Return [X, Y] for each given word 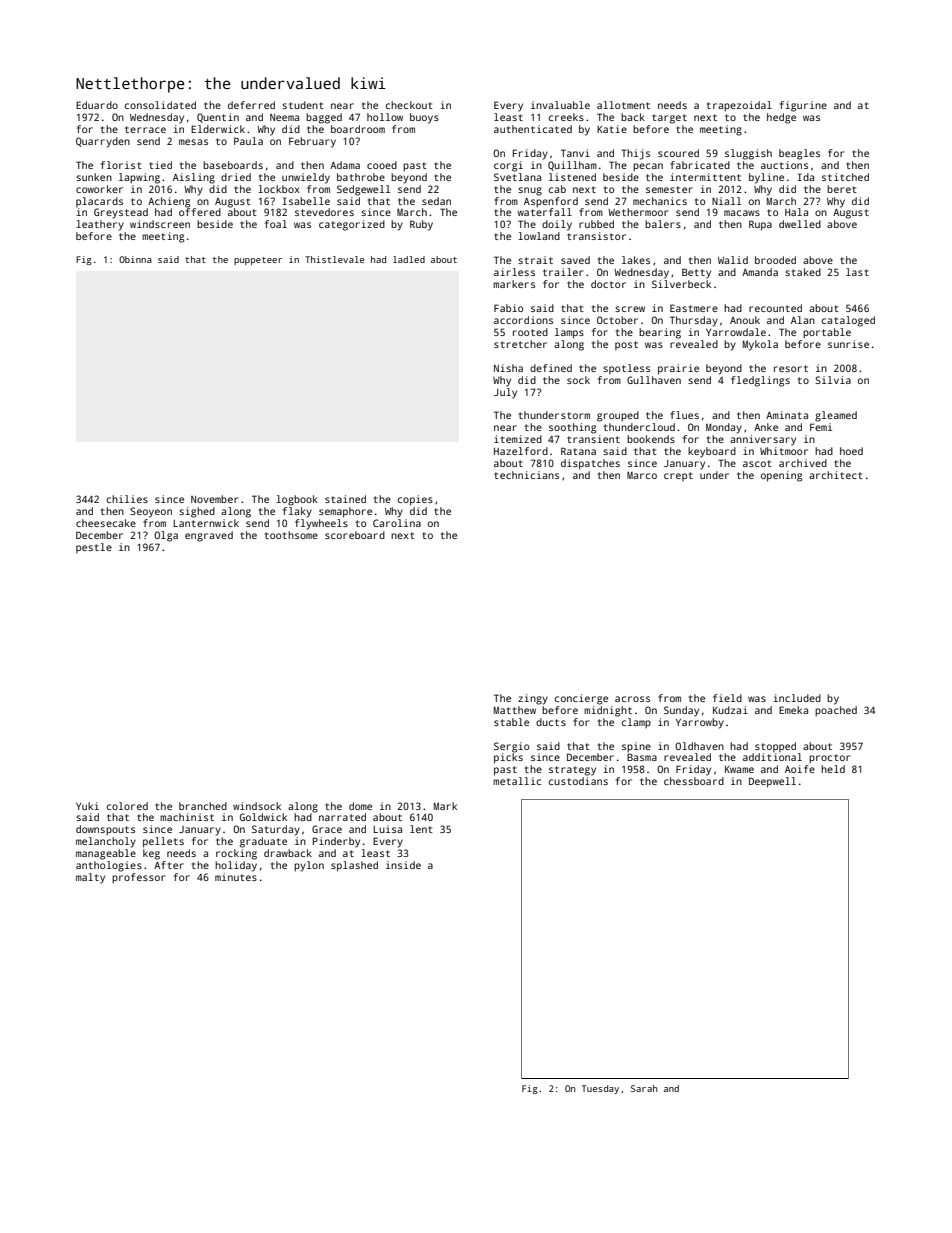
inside [403, 865]
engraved [209, 536]
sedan [436, 201]
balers [663, 224]
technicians [526, 475]
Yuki [87, 806]
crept [678, 476]
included [797, 698]
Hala [796, 212]
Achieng [169, 202]
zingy [533, 699]
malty [90, 878]
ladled [409, 259]
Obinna [135, 259]
